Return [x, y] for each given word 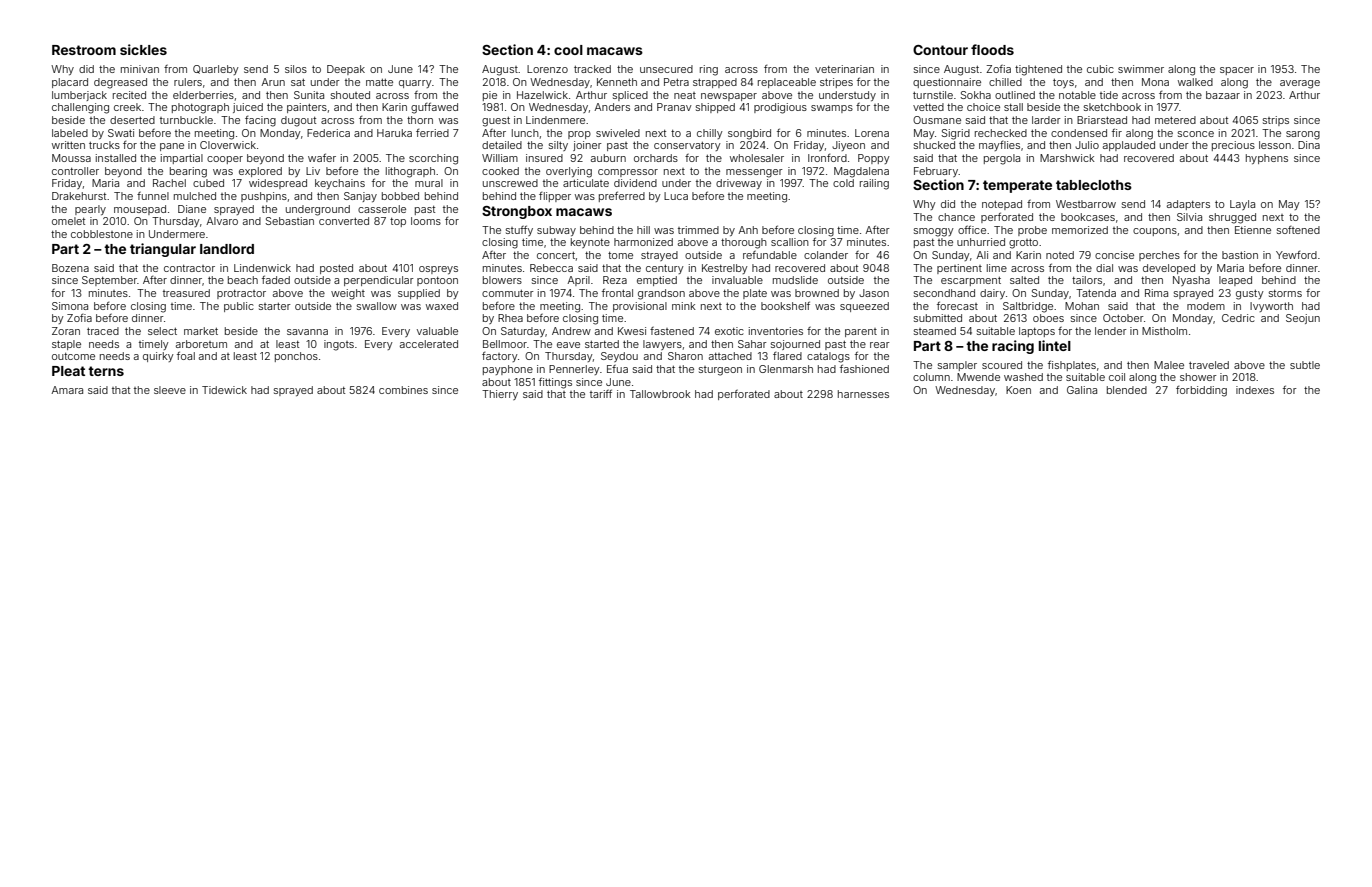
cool [568, 50]
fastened [672, 331]
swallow [377, 306]
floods [992, 49]
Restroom [84, 50]
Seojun [1303, 319]
